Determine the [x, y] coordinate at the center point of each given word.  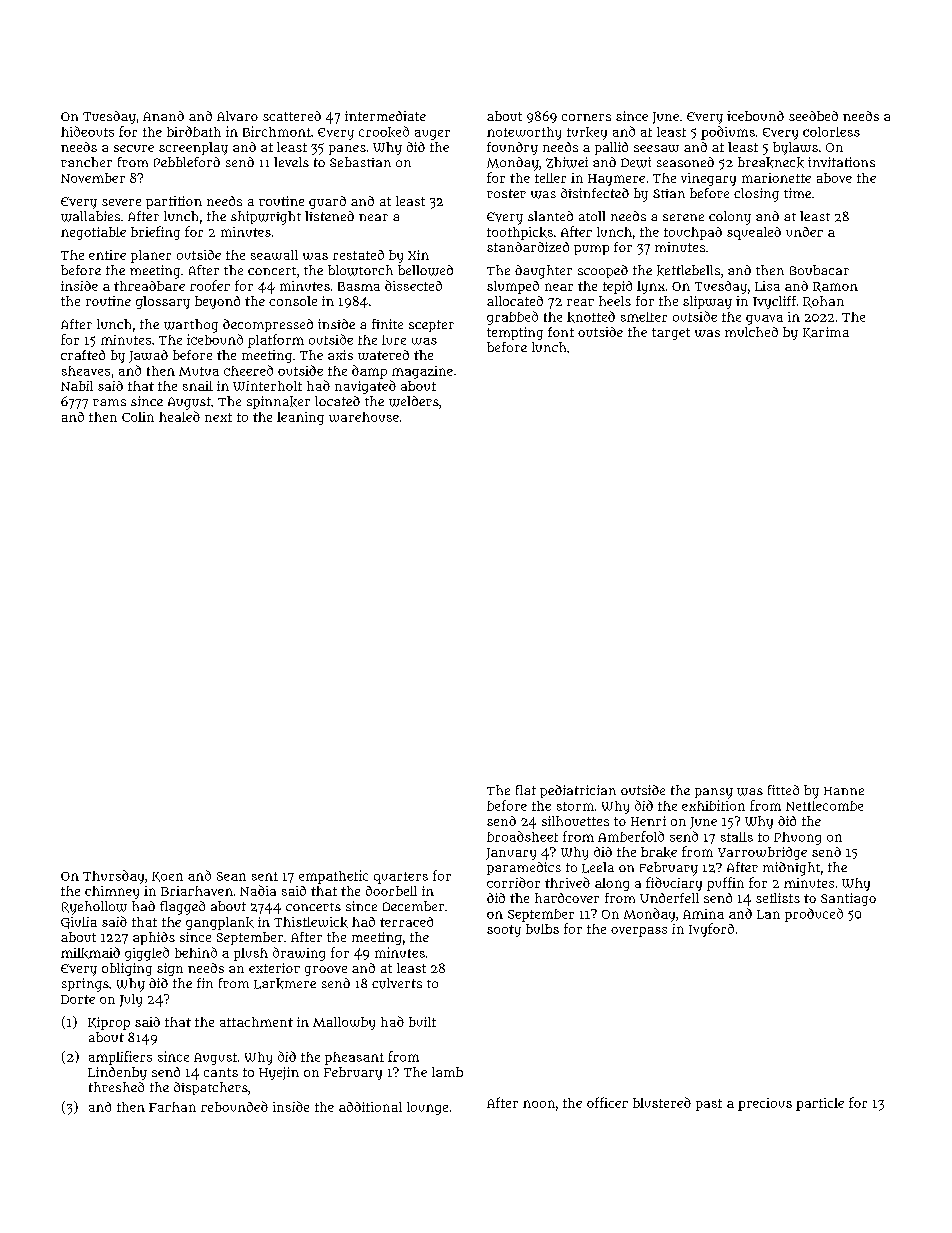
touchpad [693, 233]
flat [526, 790]
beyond [217, 302]
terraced [406, 922]
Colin [138, 417]
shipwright [266, 218]
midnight [791, 869]
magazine [422, 372]
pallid [611, 148]
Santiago [848, 899]
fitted [783, 790]
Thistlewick [311, 922]
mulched [751, 332]
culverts [397, 983]
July [131, 1000]
